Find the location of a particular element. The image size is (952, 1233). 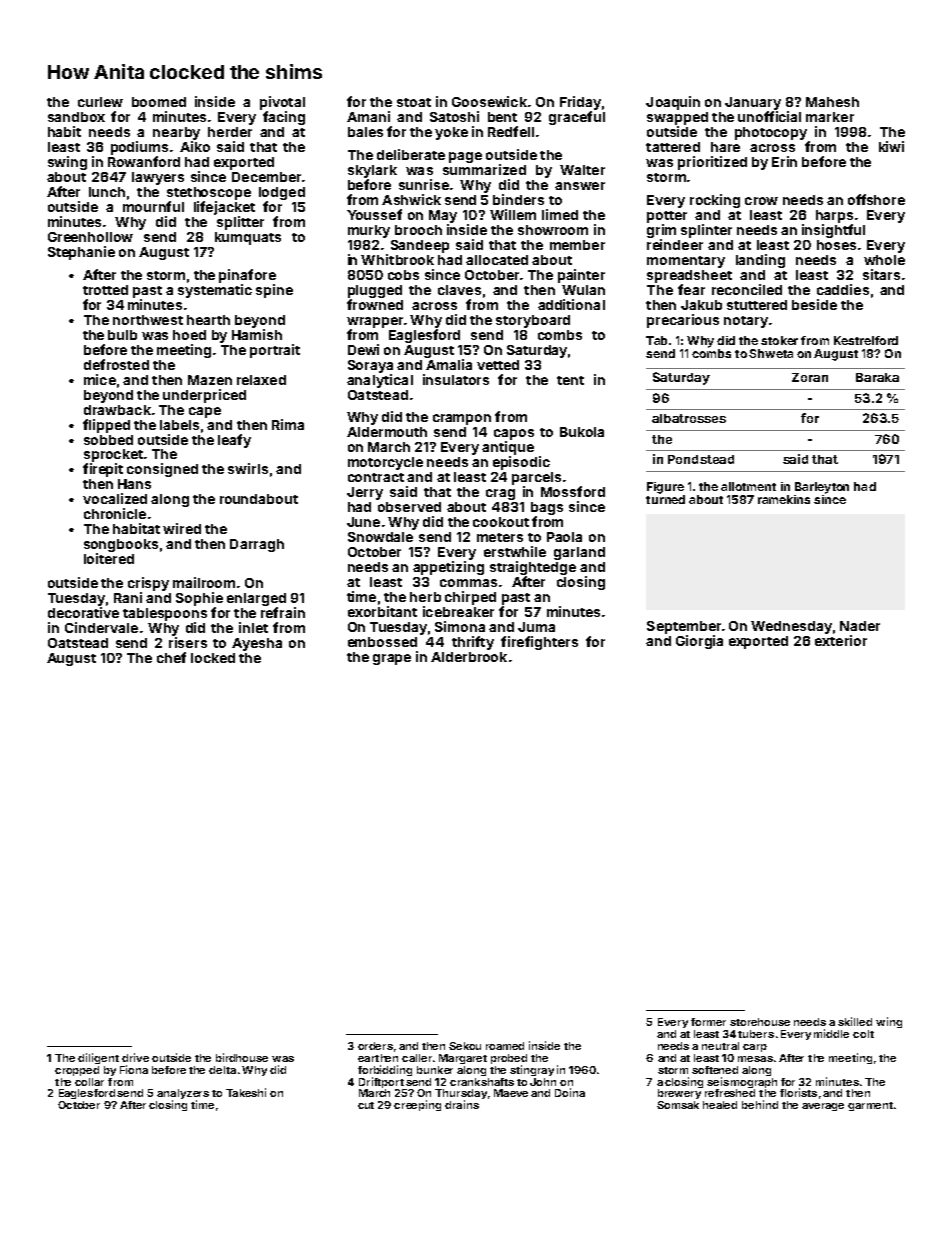

rocking is located at coordinates (715, 201).
